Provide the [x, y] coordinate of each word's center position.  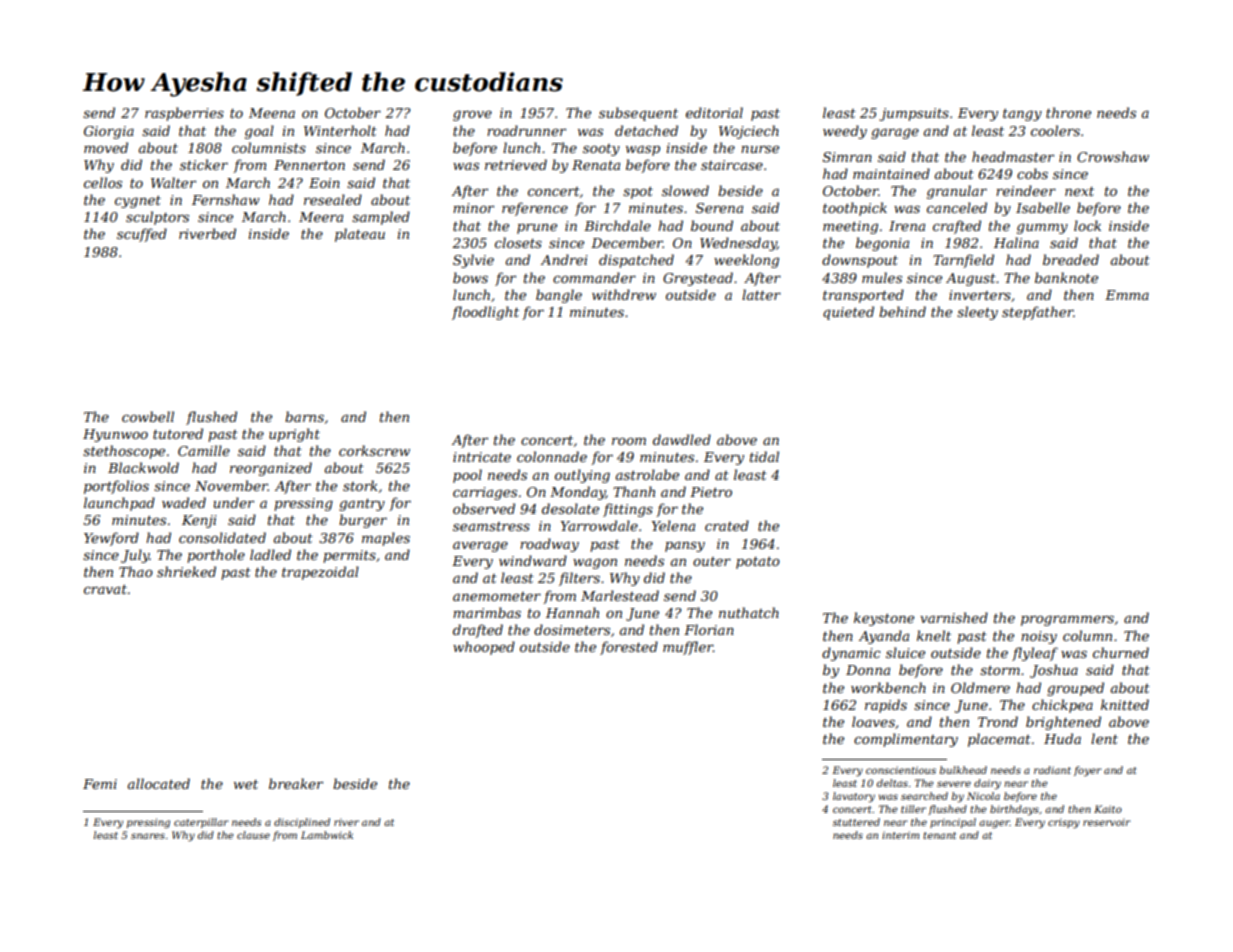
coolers [1055, 130]
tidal [764, 456]
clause [253, 835]
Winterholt [340, 130]
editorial [714, 112]
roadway [549, 545]
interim [900, 835]
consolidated [222, 537]
